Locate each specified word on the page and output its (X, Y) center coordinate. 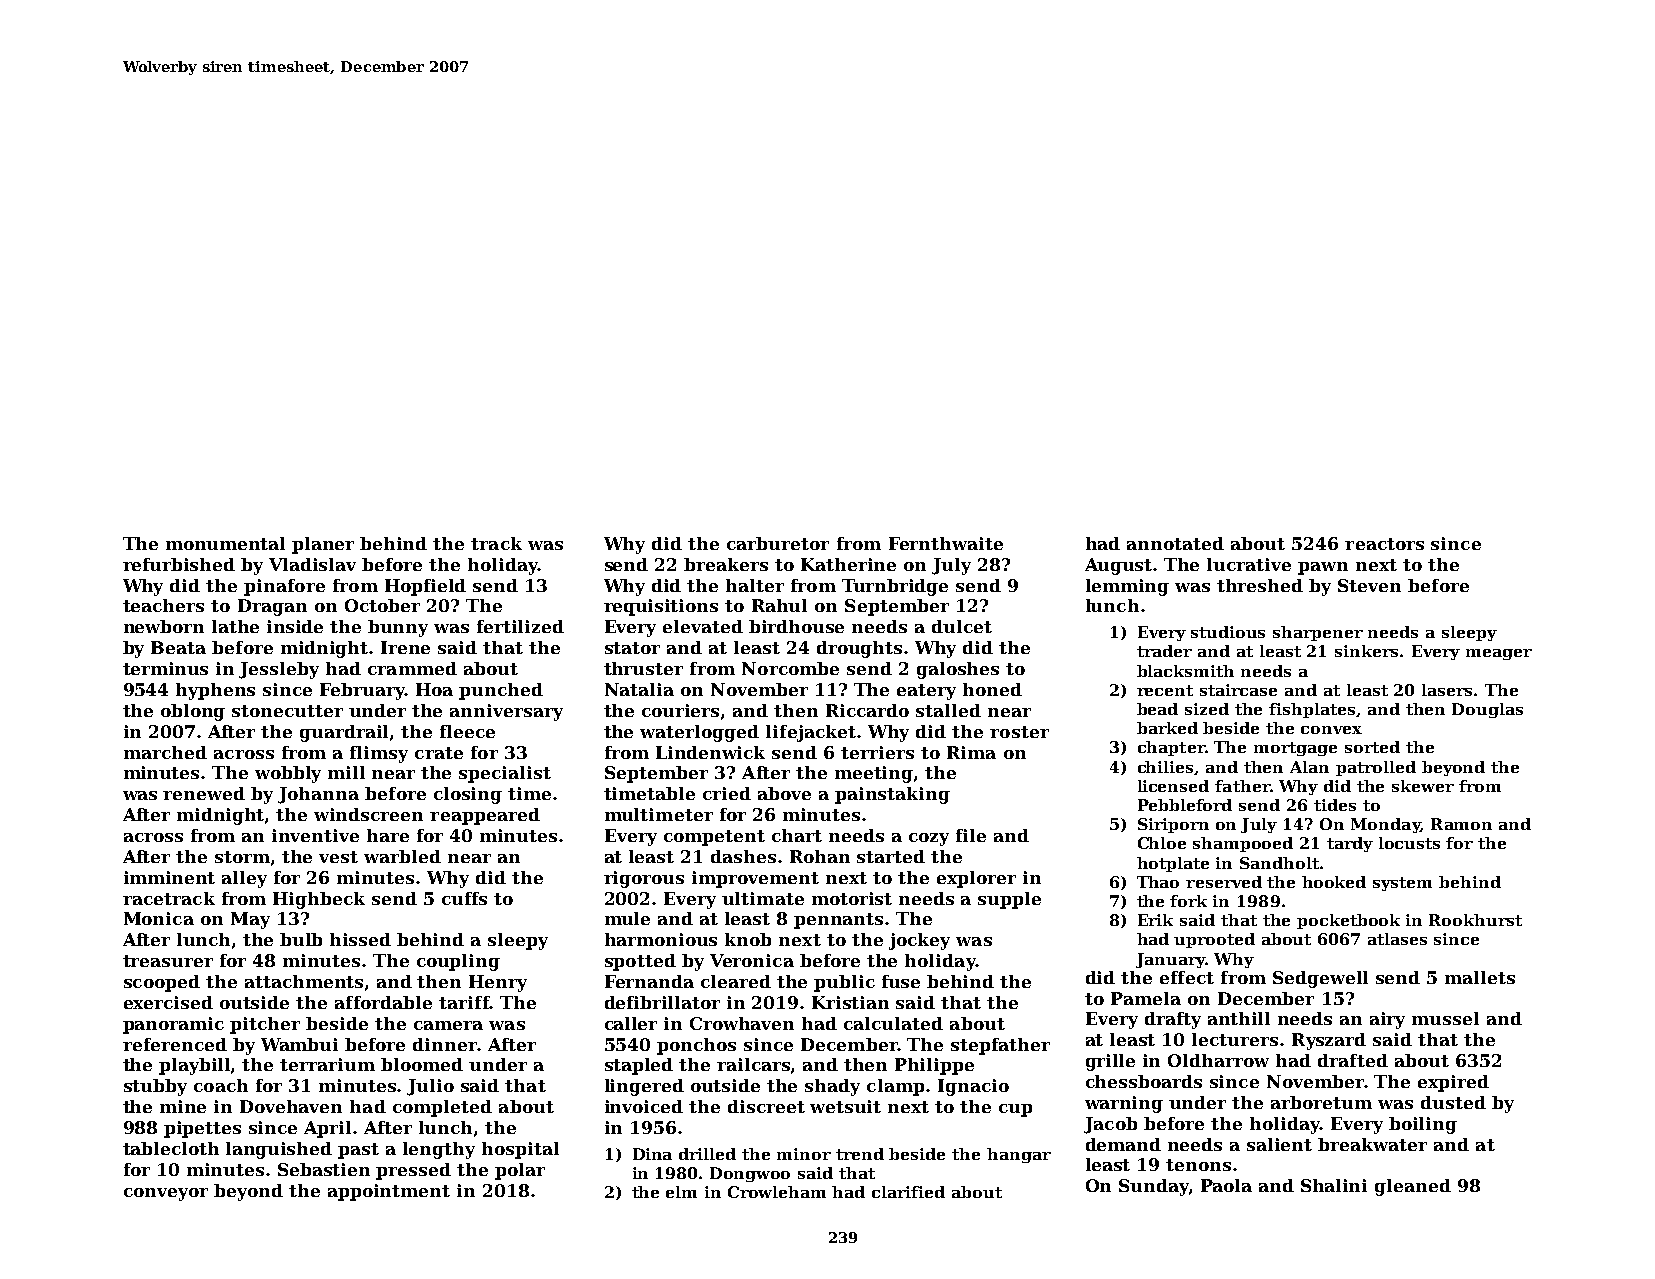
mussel (1445, 1018)
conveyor (166, 1194)
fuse (901, 981)
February (362, 691)
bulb (301, 939)
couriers (680, 710)
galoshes (958, 670)
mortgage (1295, 749)
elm (681, 1192)
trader (1164, 651)
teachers (163, 605)
